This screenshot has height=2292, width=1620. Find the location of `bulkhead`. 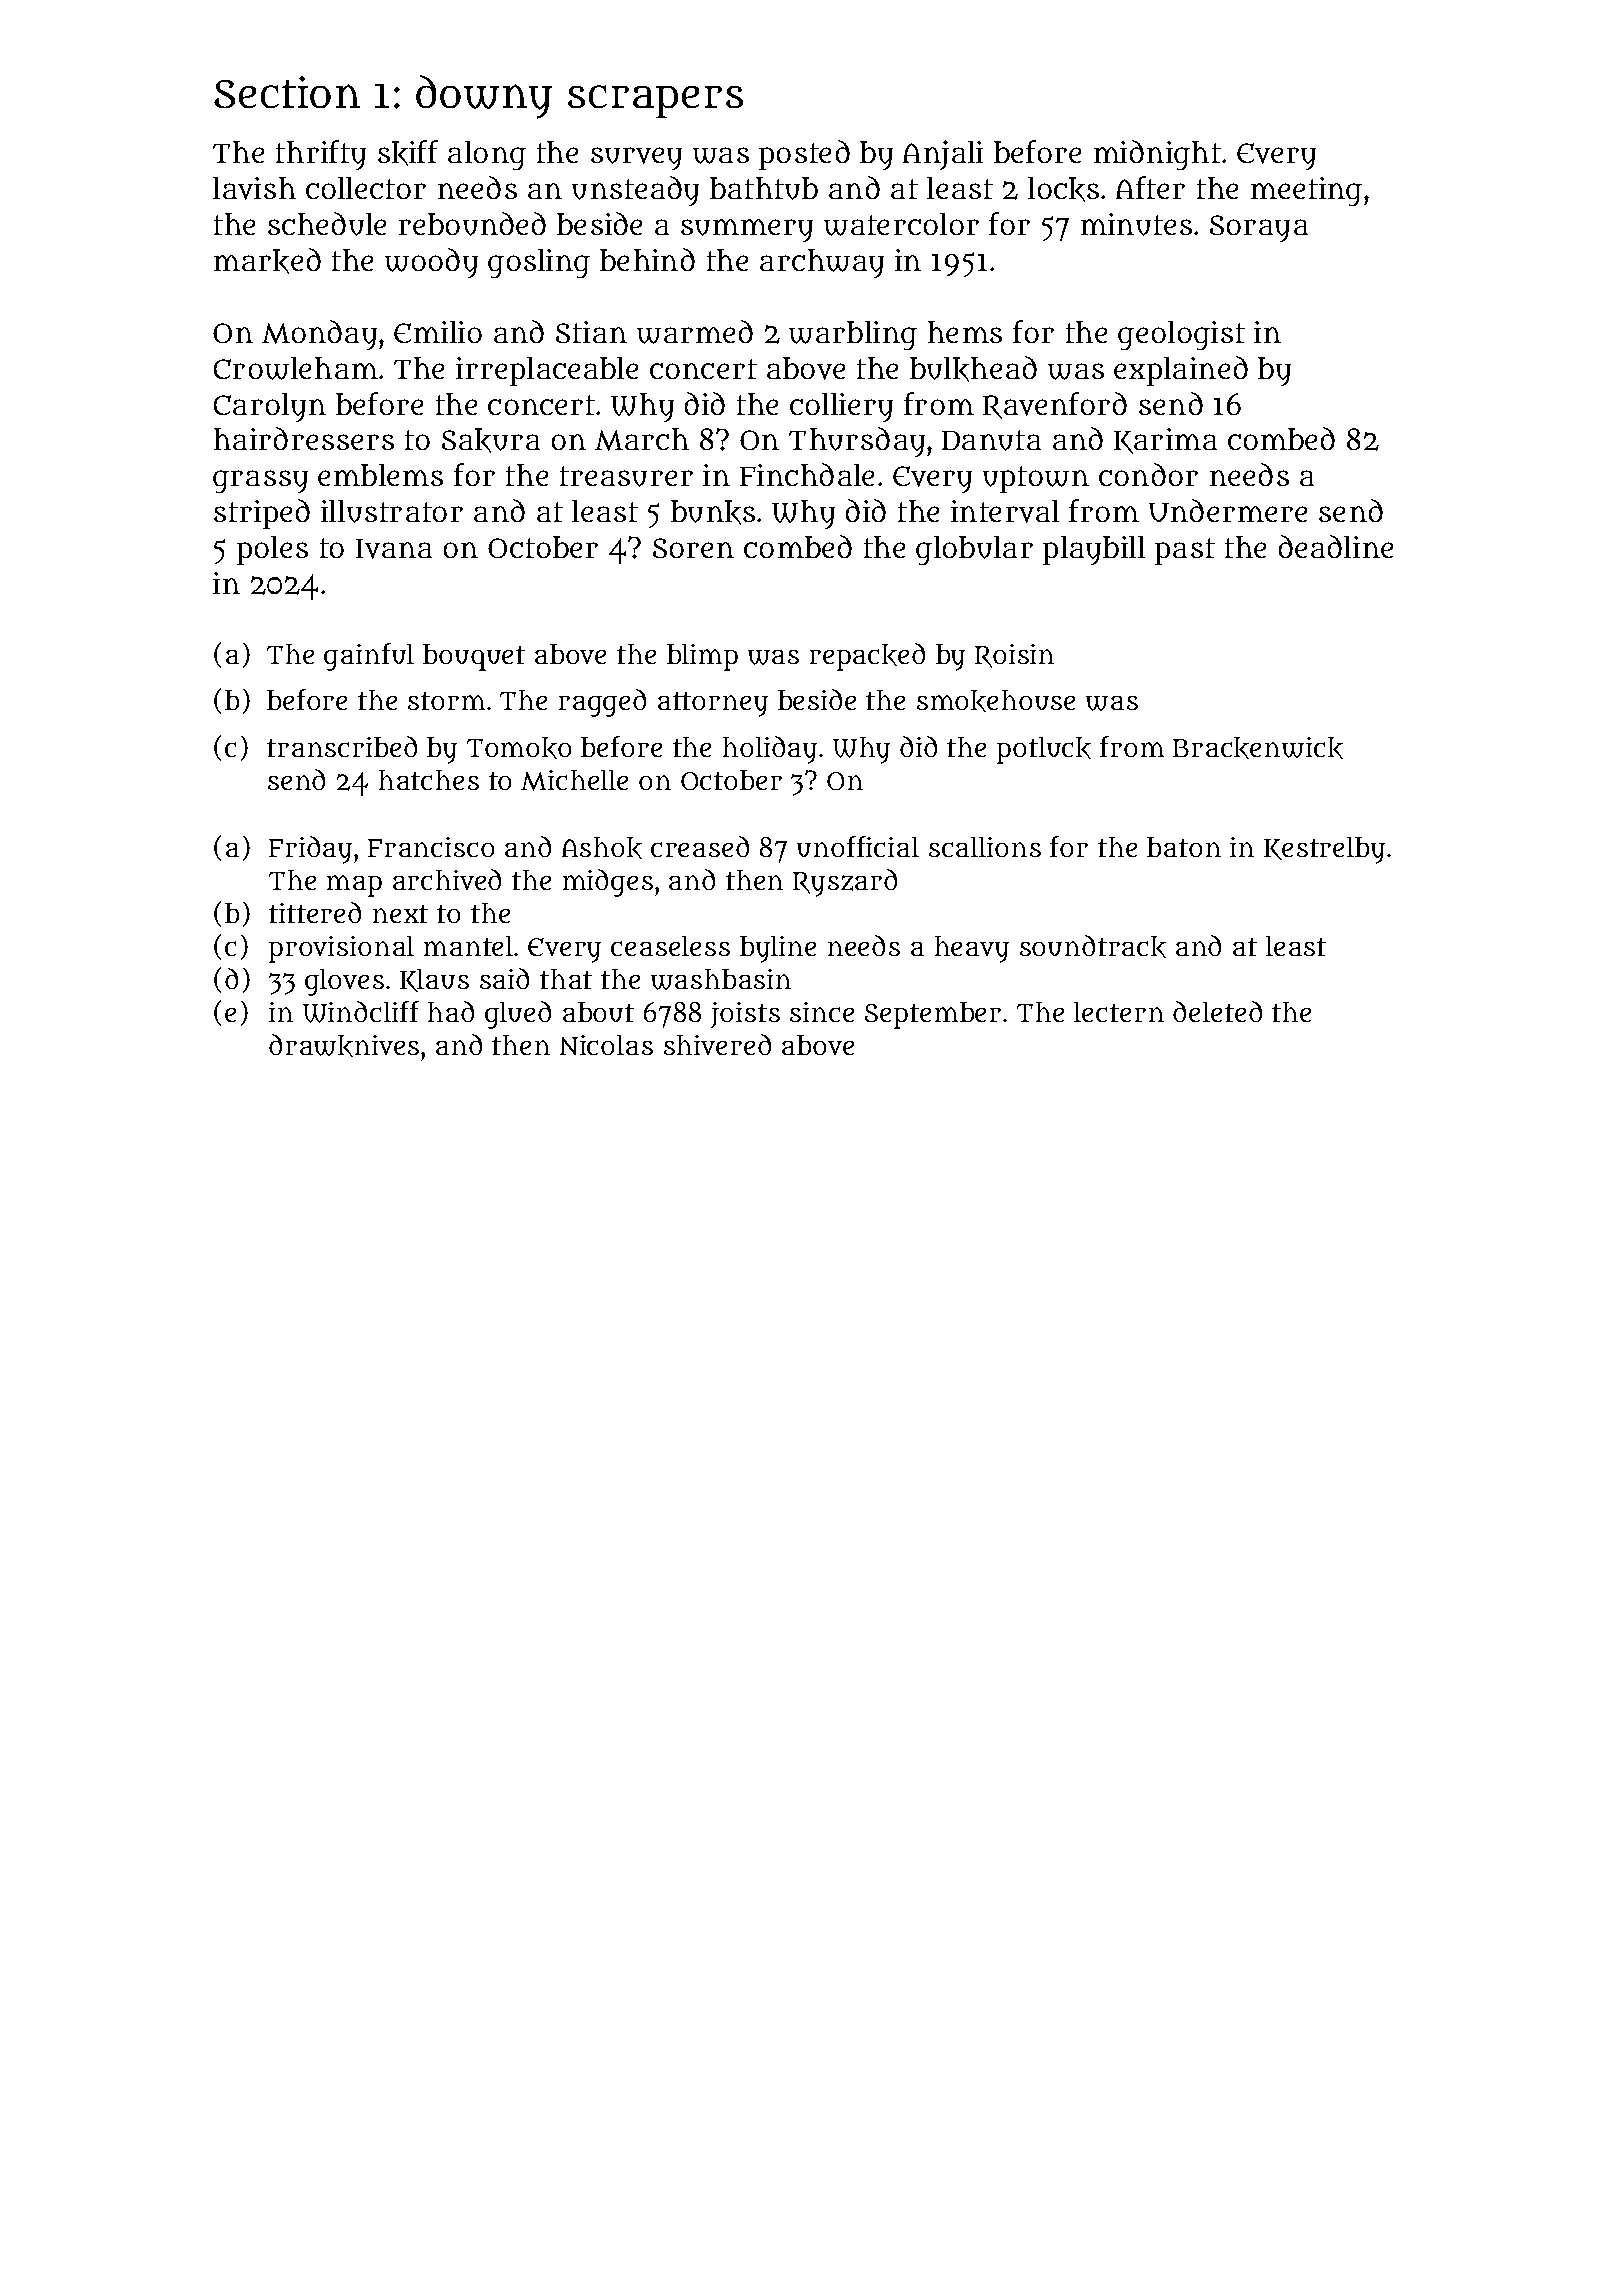

bulkhead is located at coordinates (973, 369).
